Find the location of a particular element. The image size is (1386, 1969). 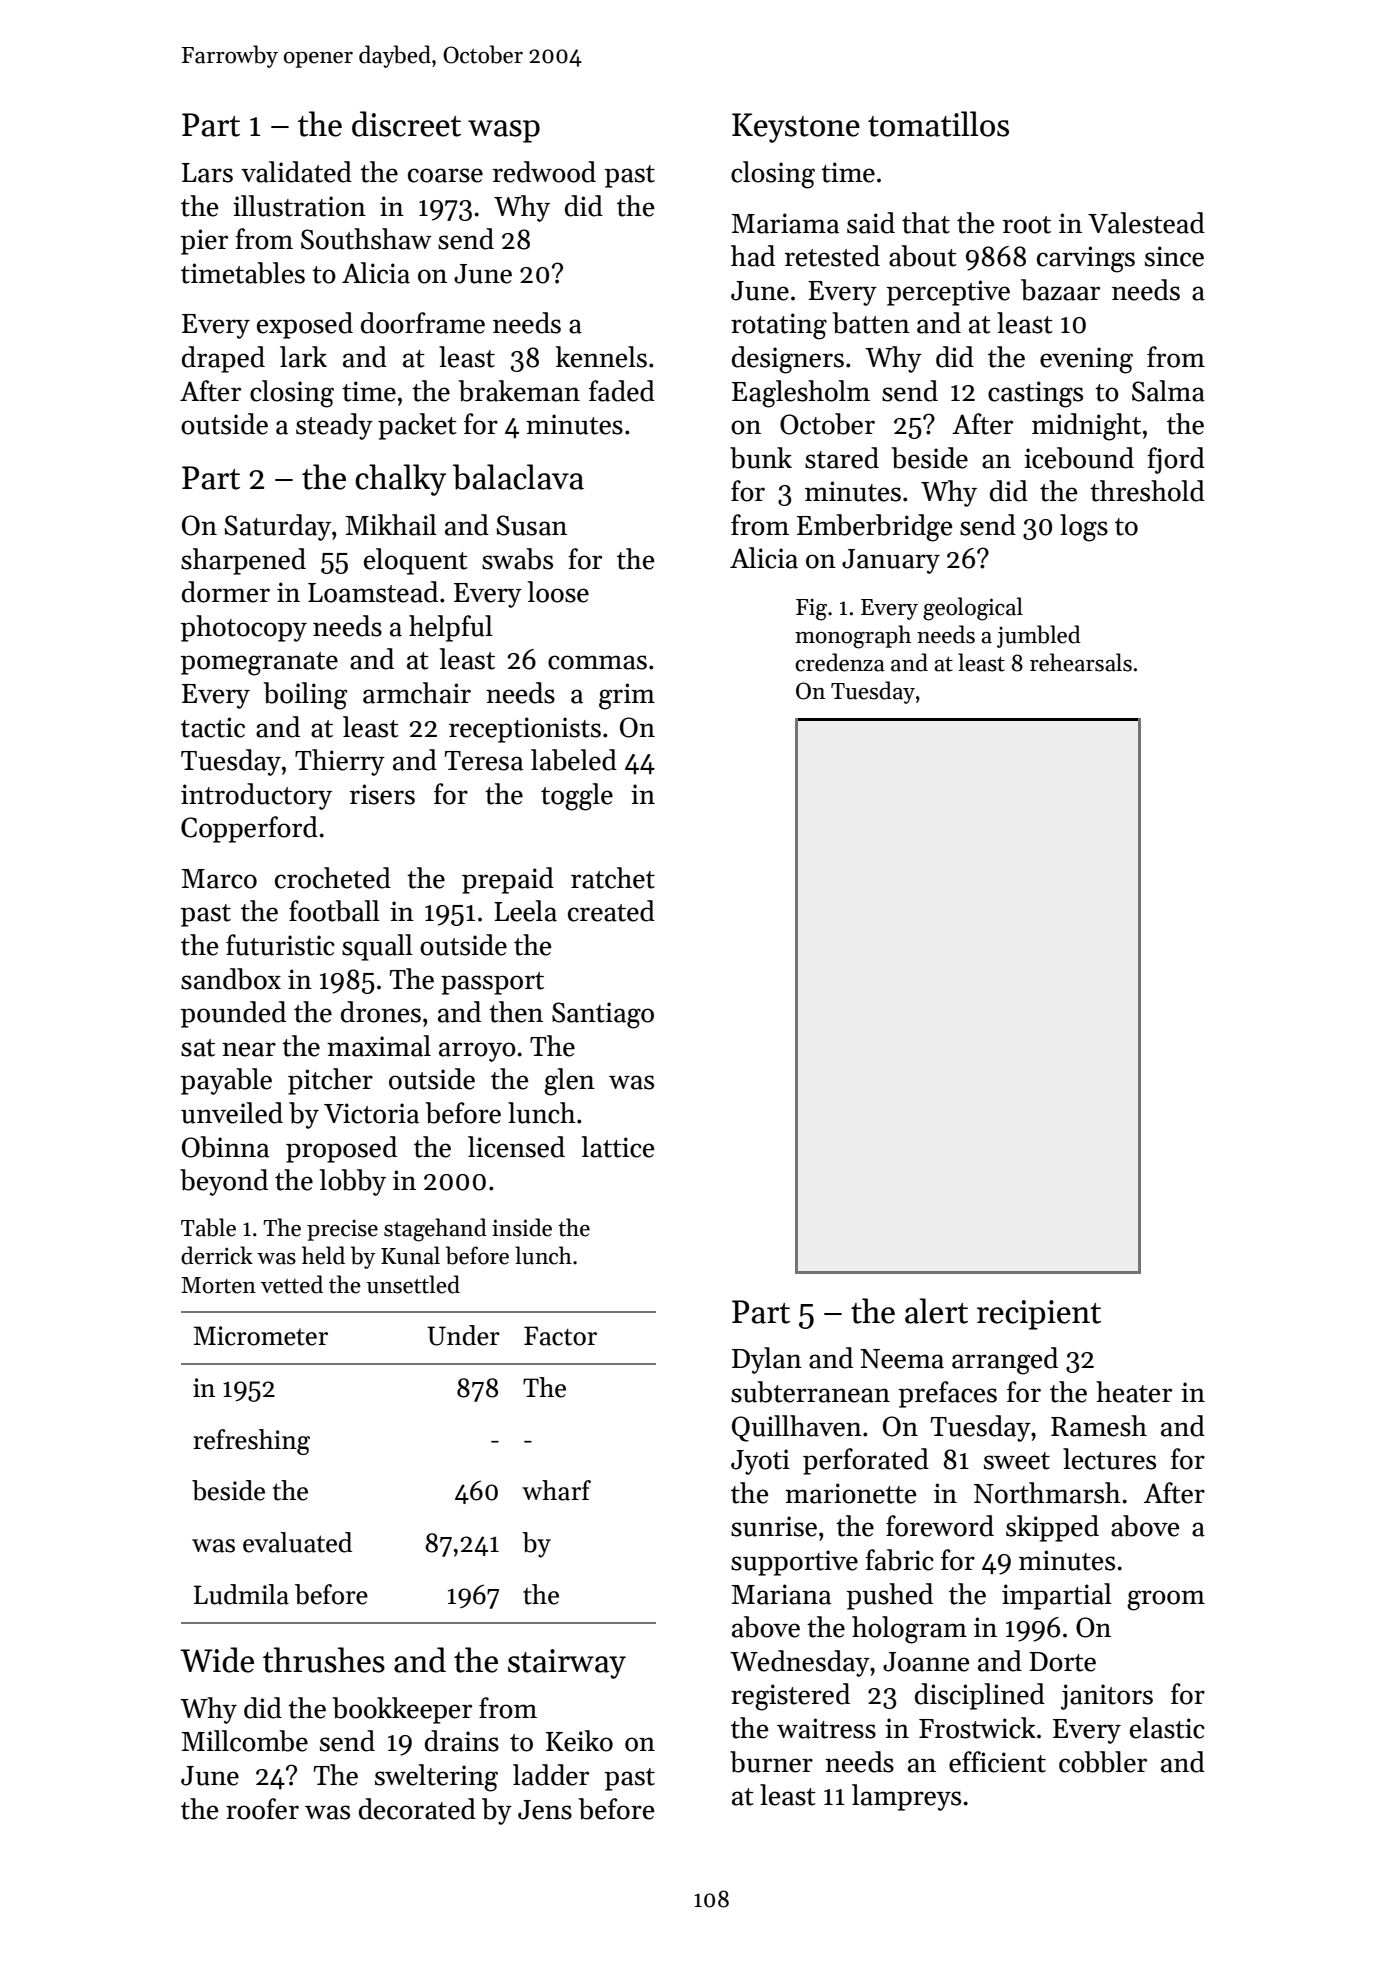

pier is located at coordinates (204, 242).
